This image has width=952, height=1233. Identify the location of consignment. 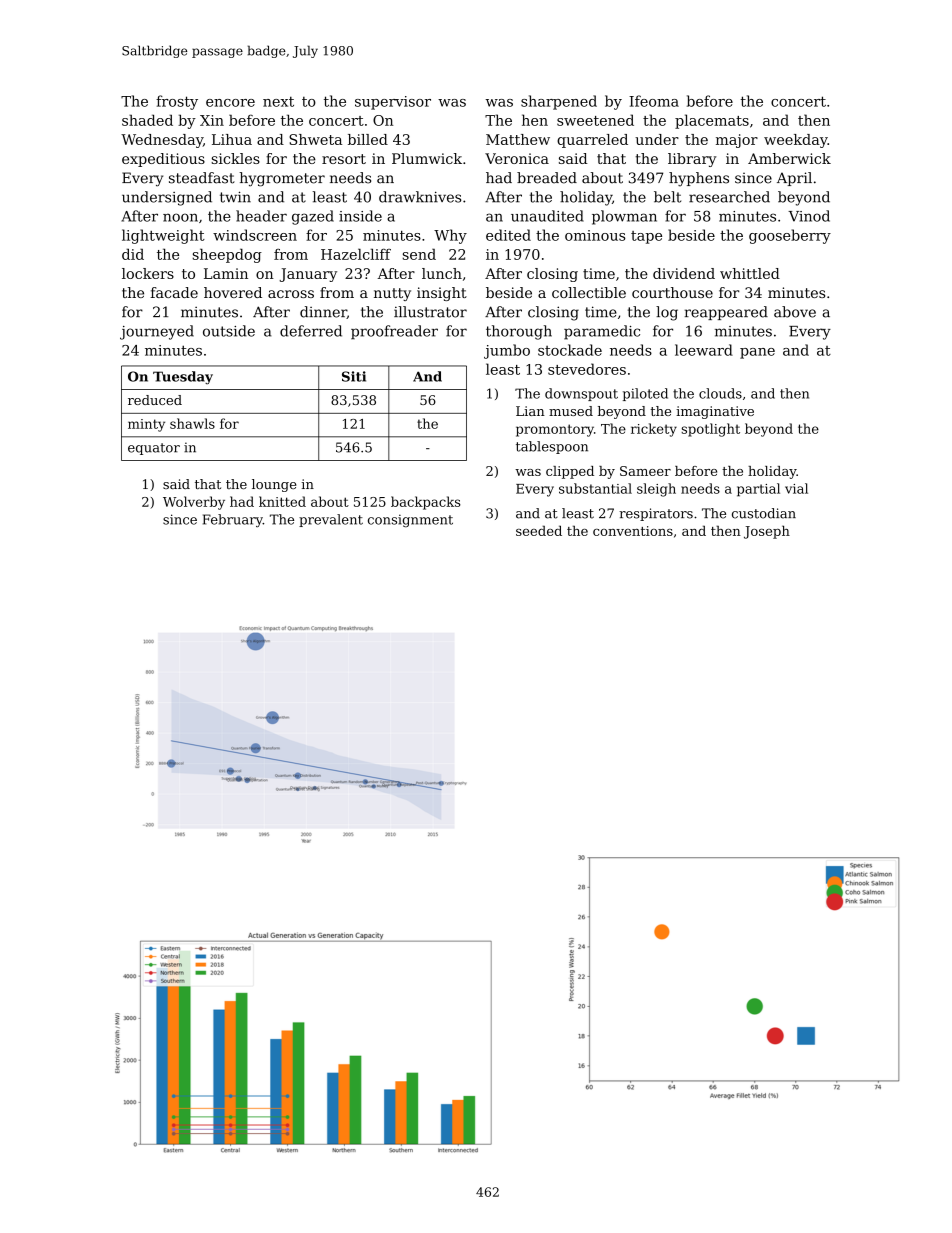
(410, 520).
